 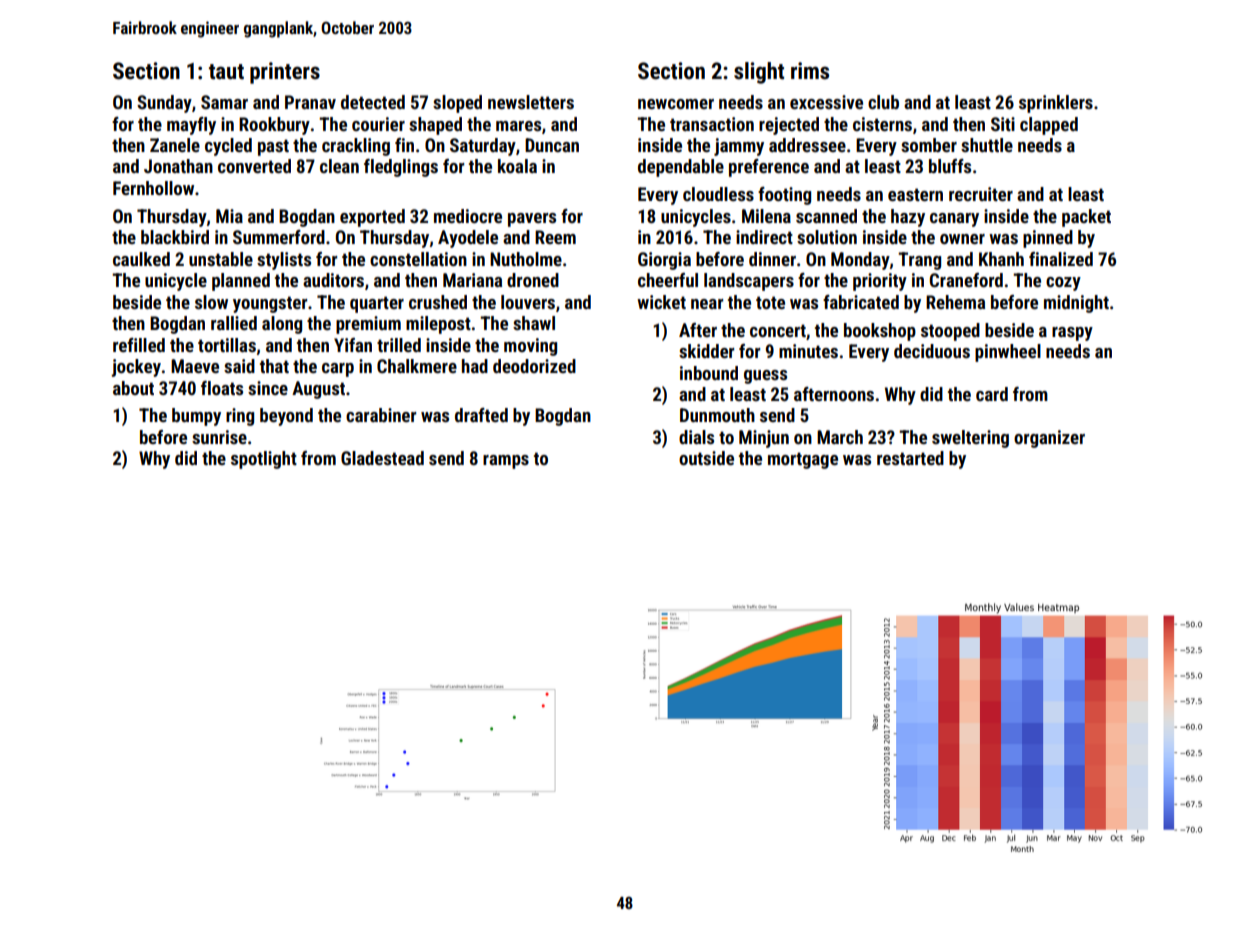 I want to click on Reem, so click(x=555, y=237).
